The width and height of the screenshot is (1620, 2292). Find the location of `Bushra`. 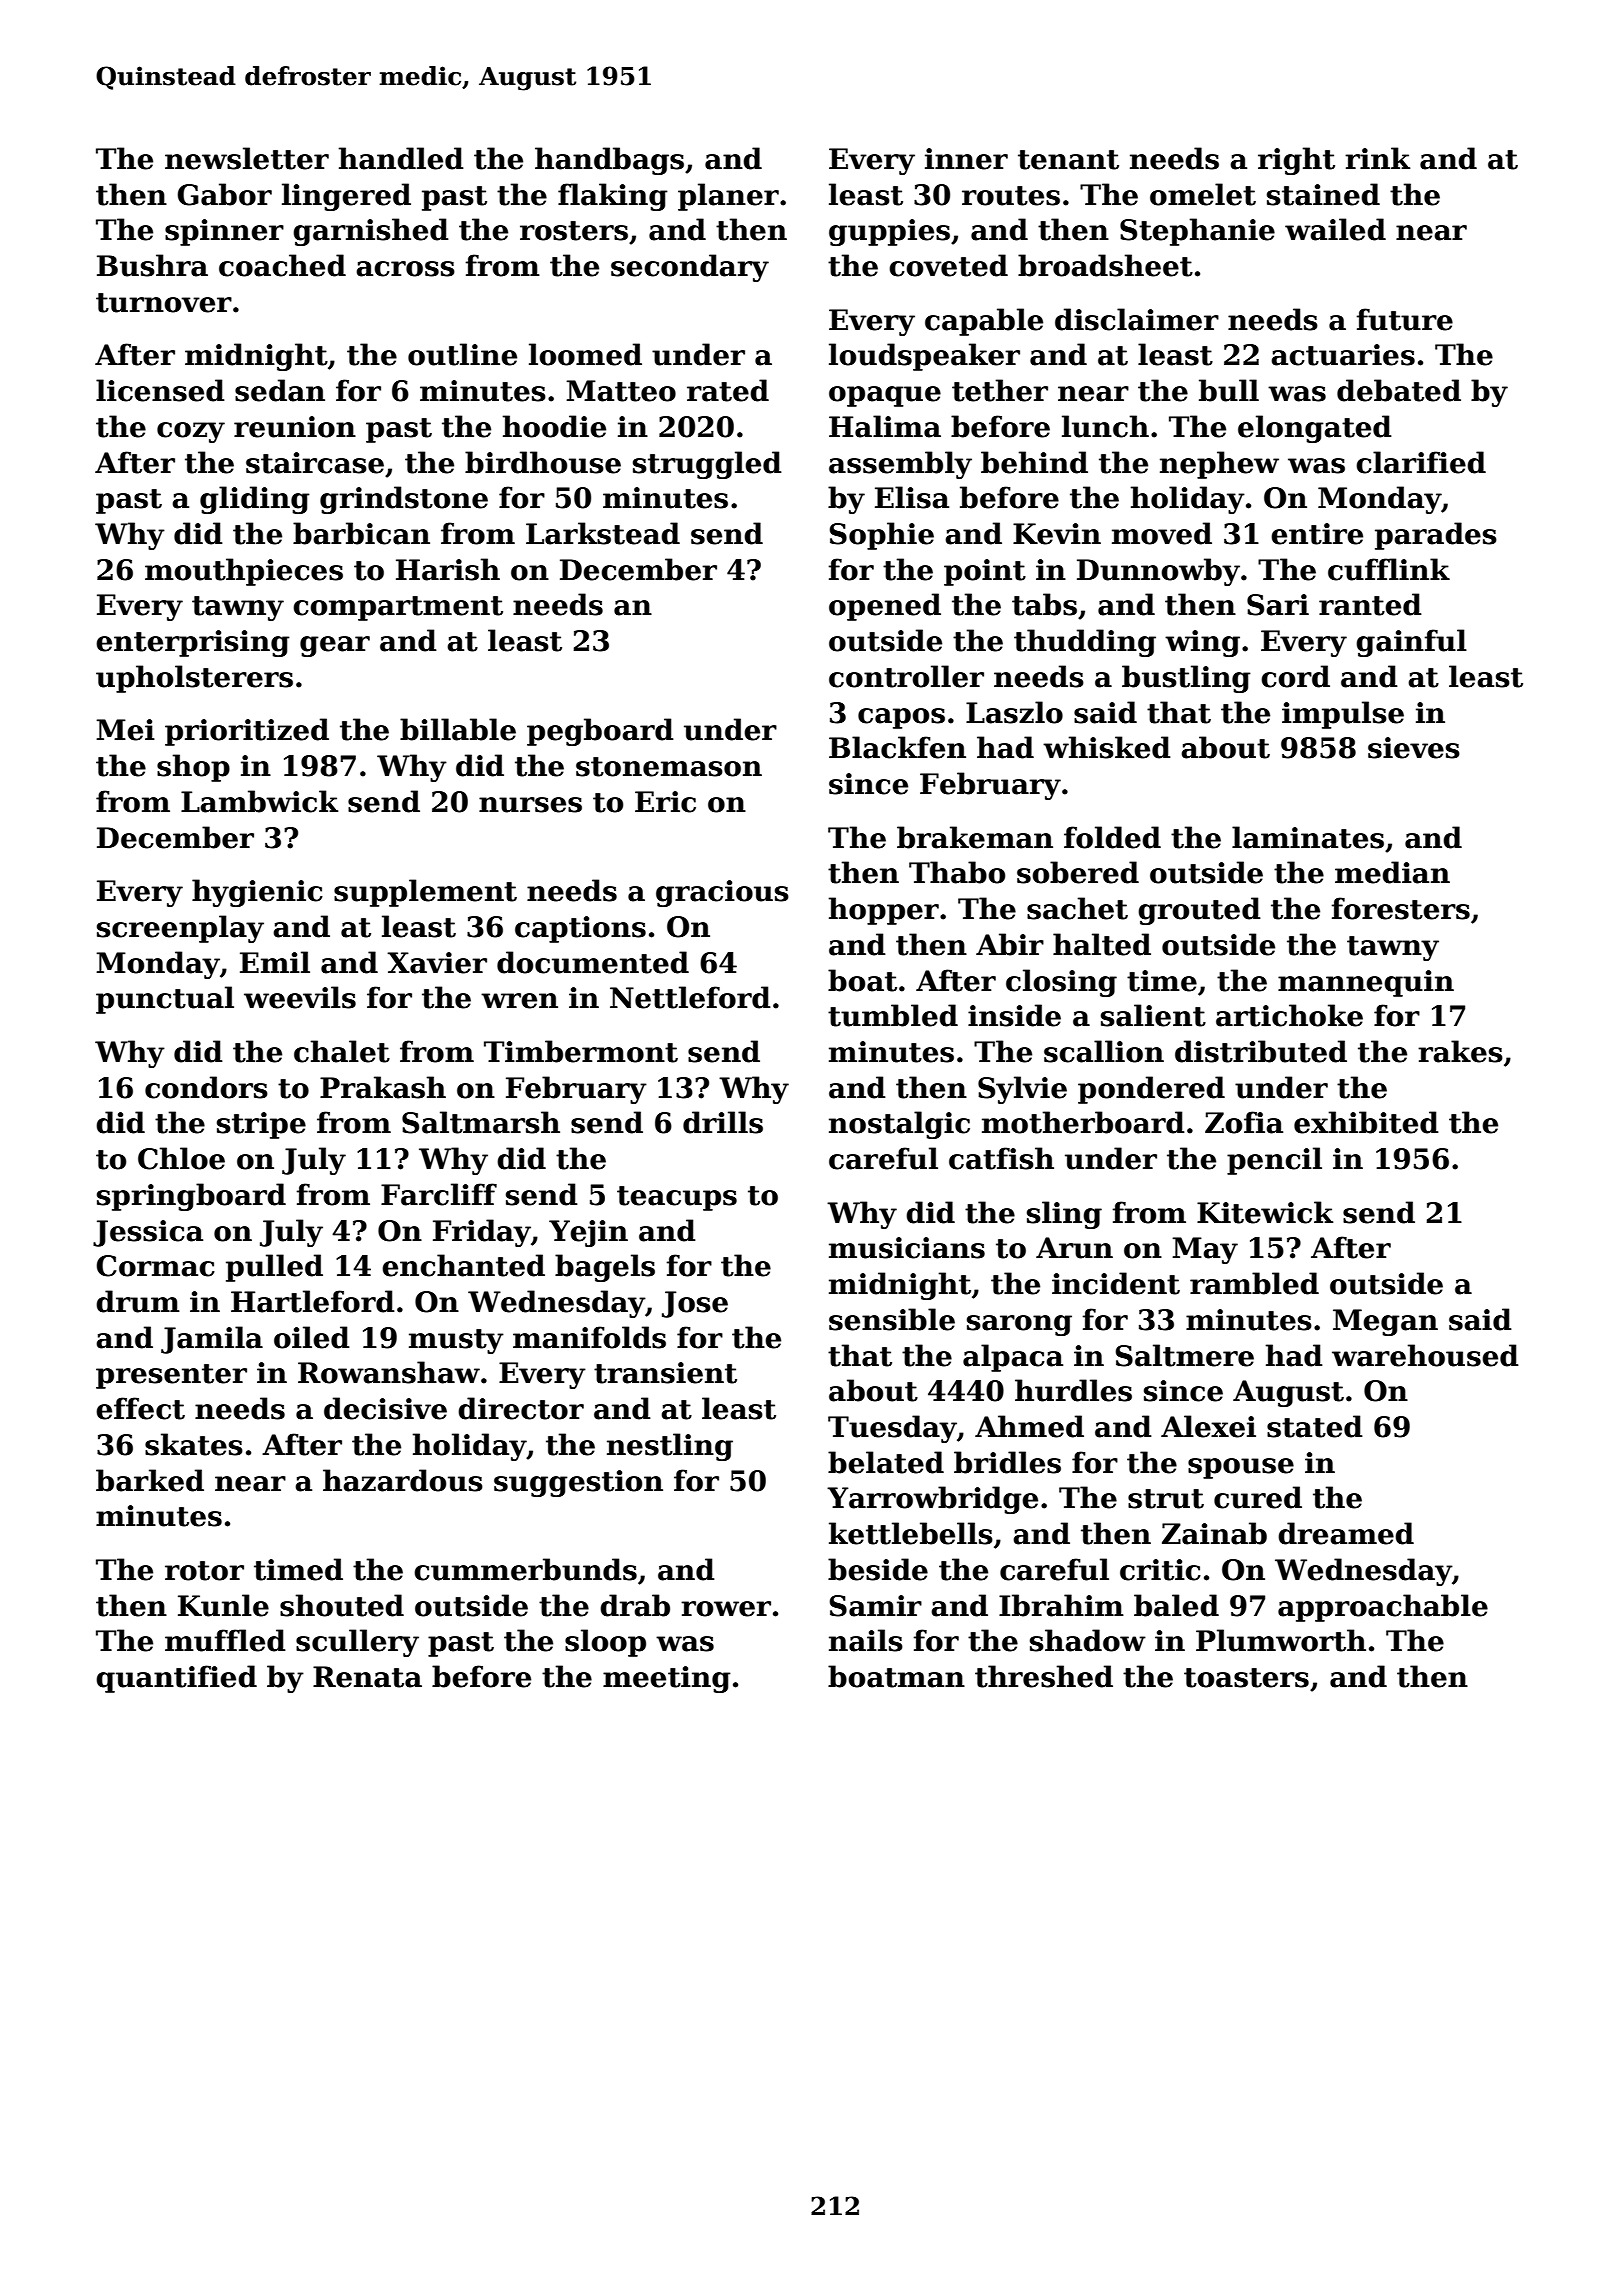

Bushra is located at coordinates (152, 265).
